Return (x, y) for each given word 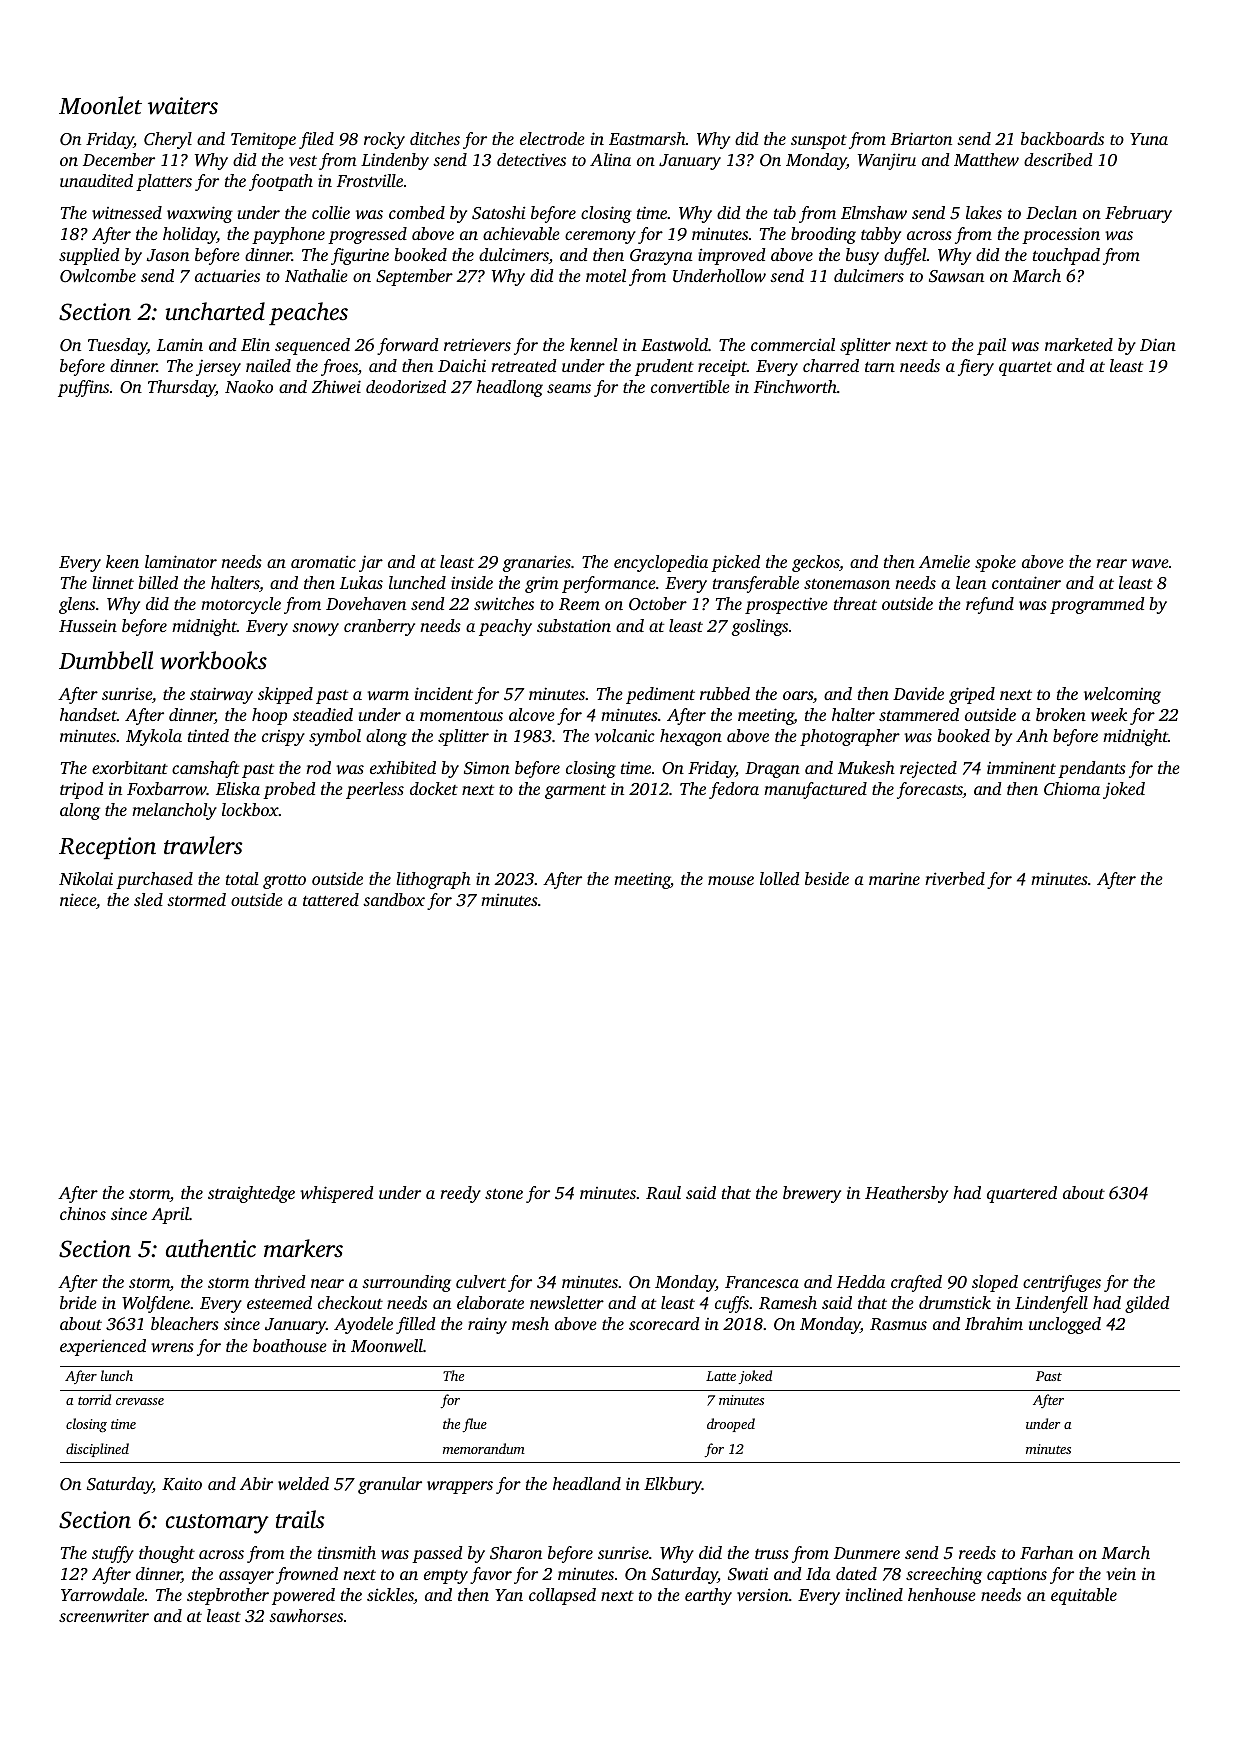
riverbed (955, 878)
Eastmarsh (647, 138)
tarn (880, 367)
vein (1121, 1573)
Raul (663, 1192)
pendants (1092, 769)
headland (587, 1483)
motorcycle (241, 605)
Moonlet (100, 105)
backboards (1062, 138)
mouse (731, 880)
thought (167, 1554)
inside (472, 582)
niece (78, 899)
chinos (83, 1213)
